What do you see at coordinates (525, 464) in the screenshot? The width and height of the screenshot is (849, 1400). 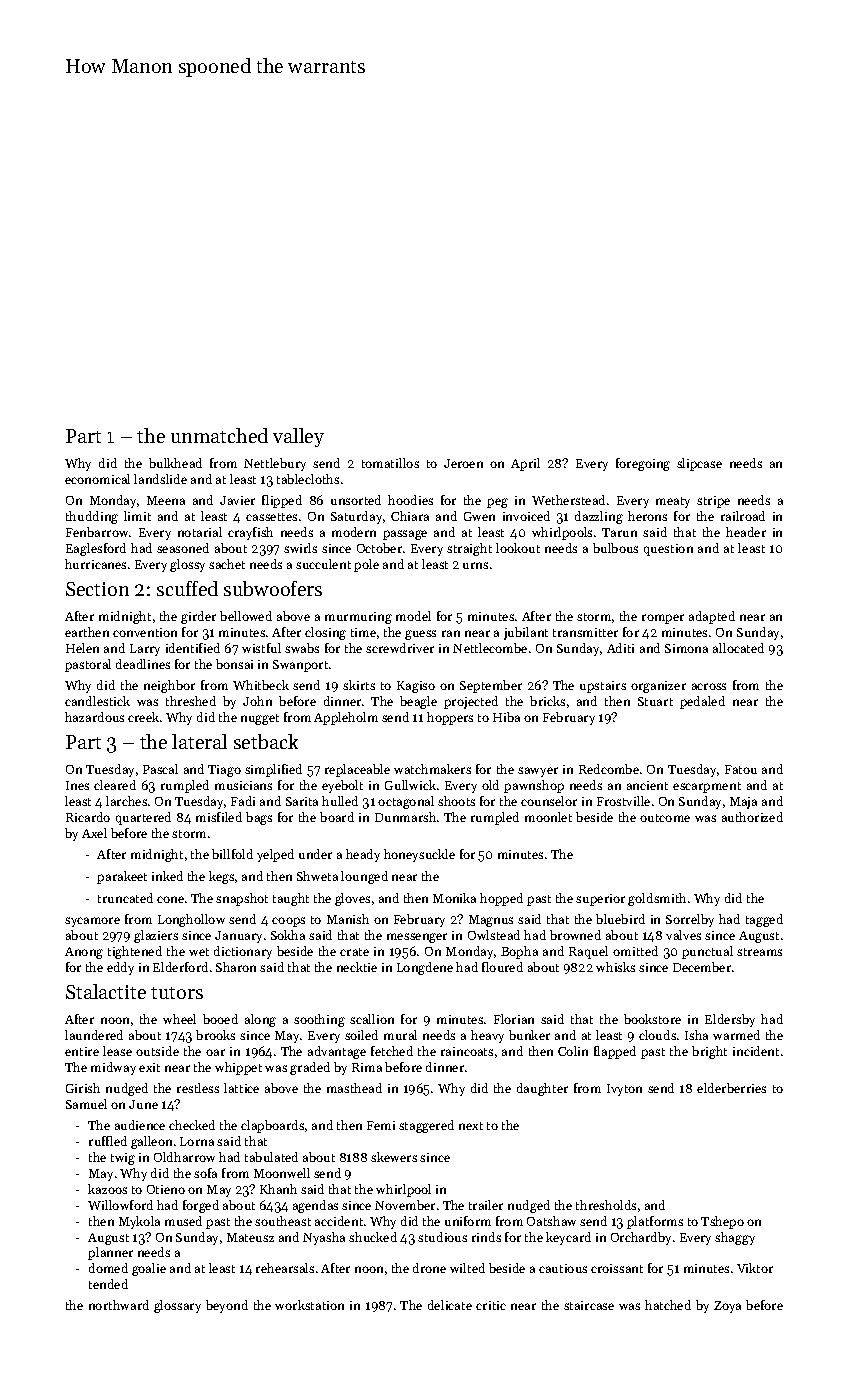 I see `April` at bounding box center [525, 464].
